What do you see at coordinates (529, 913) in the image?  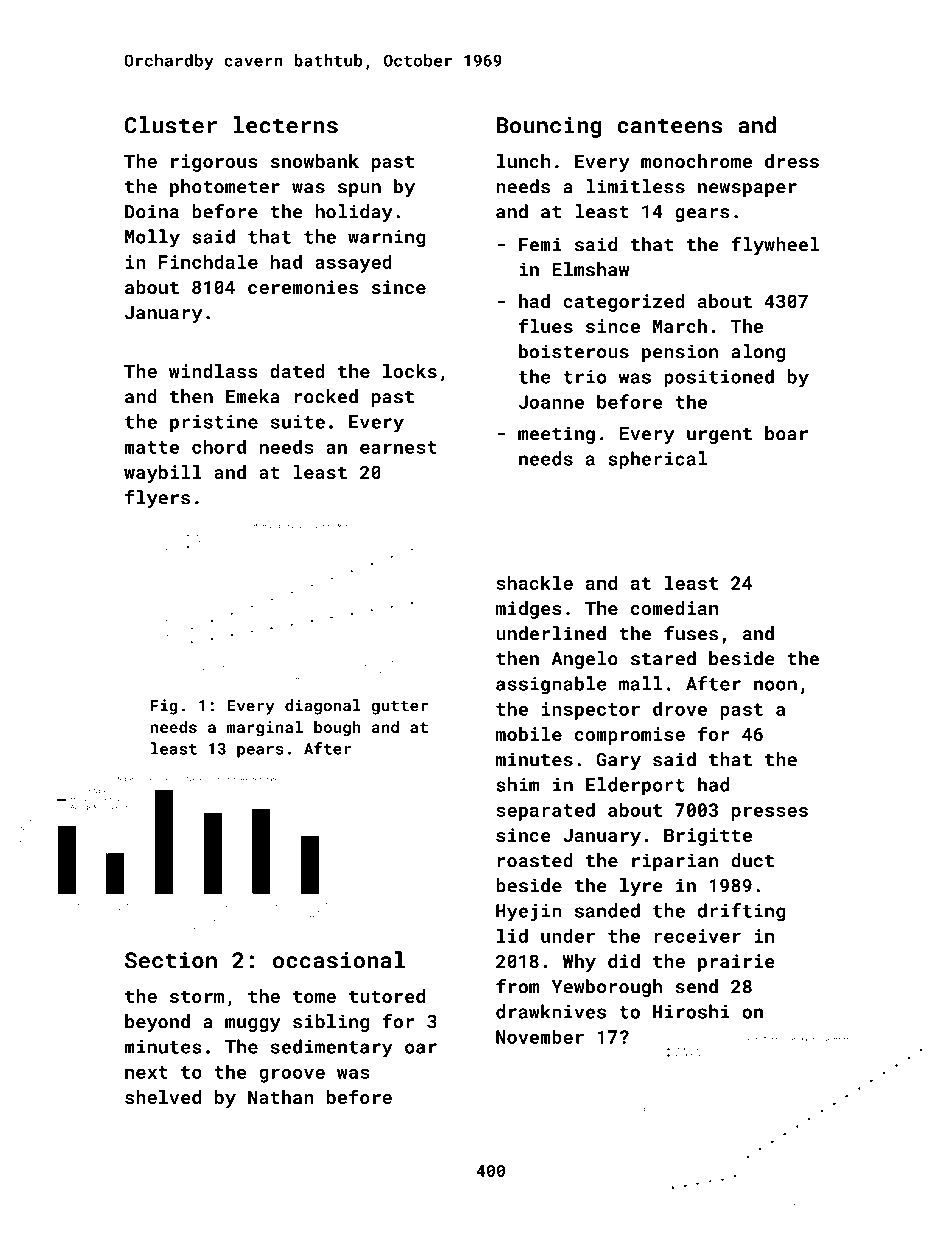 I see `Hyejin` at bounding box center [529, 913].
